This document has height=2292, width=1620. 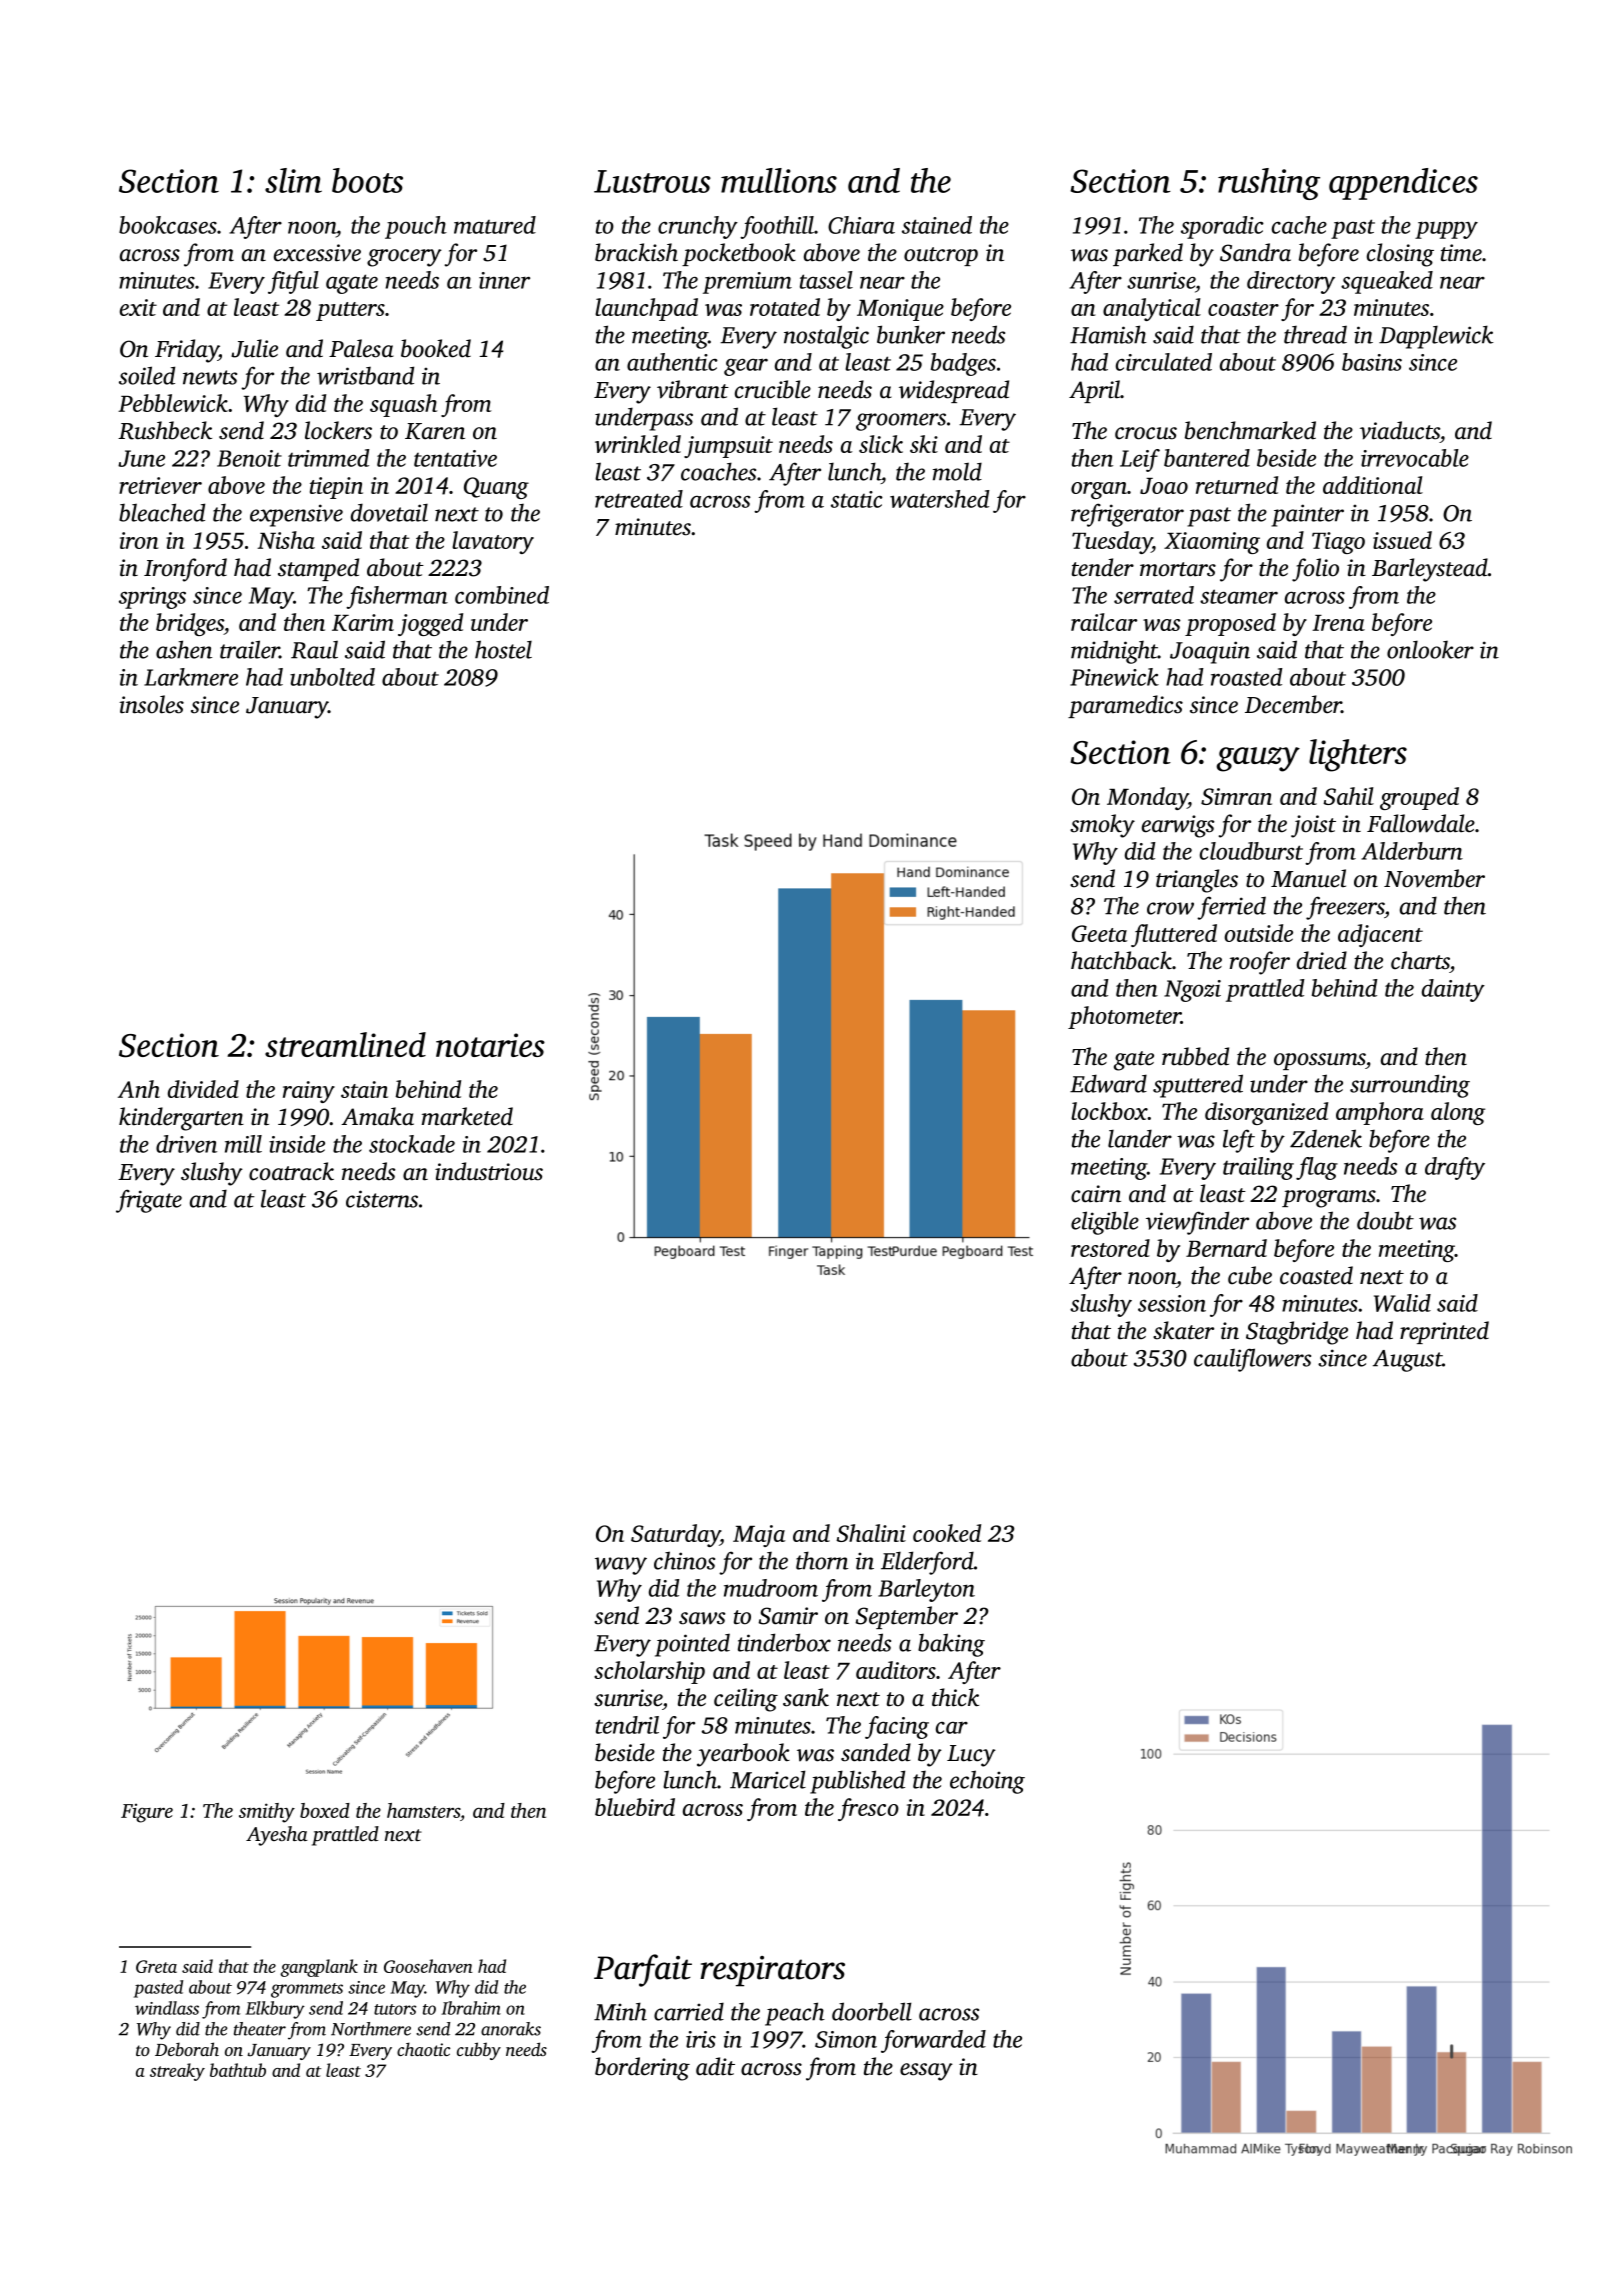 I want to click on rushing, so click(x=1269, y=184).
